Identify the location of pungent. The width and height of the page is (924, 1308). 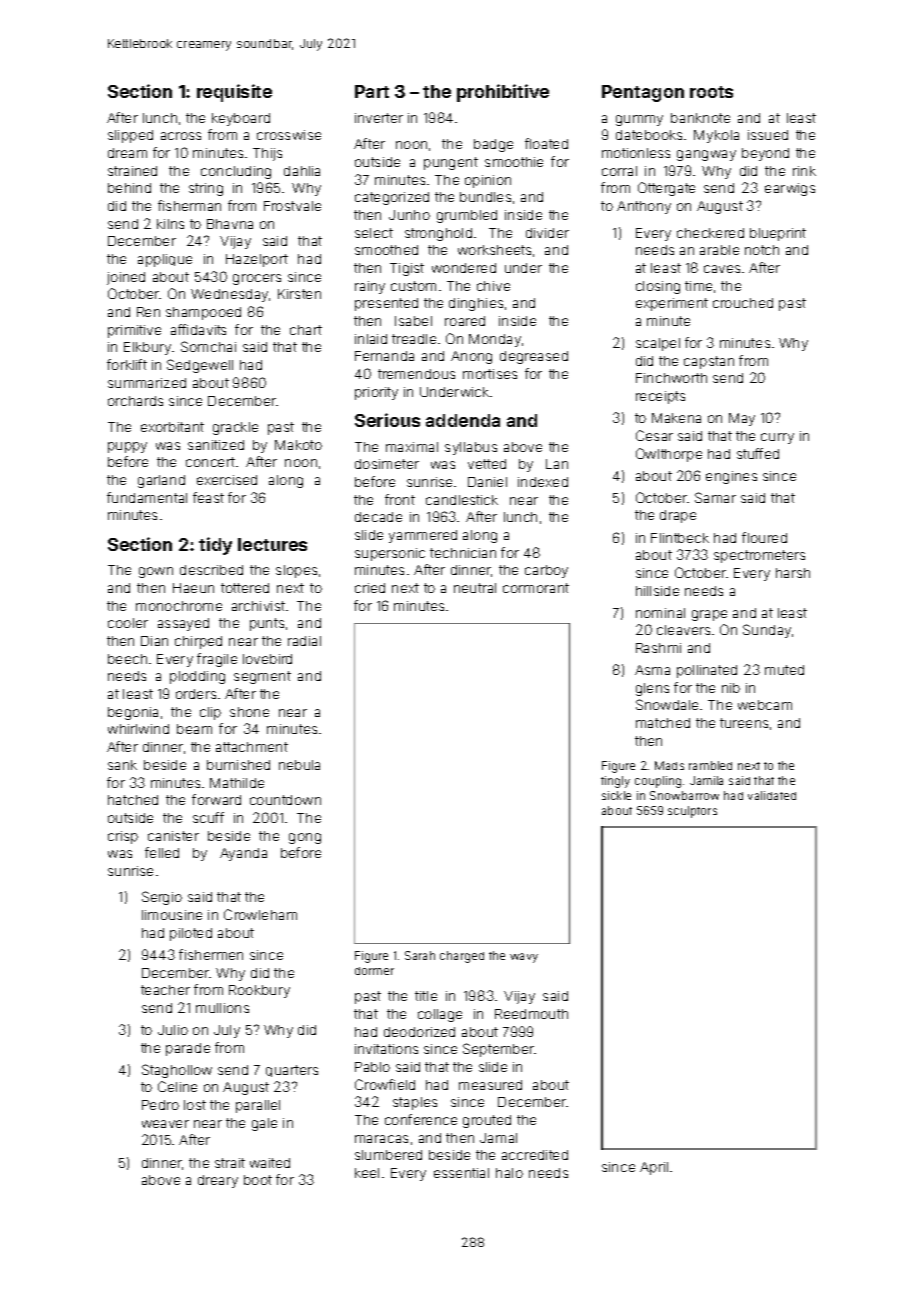
(451, 163).
